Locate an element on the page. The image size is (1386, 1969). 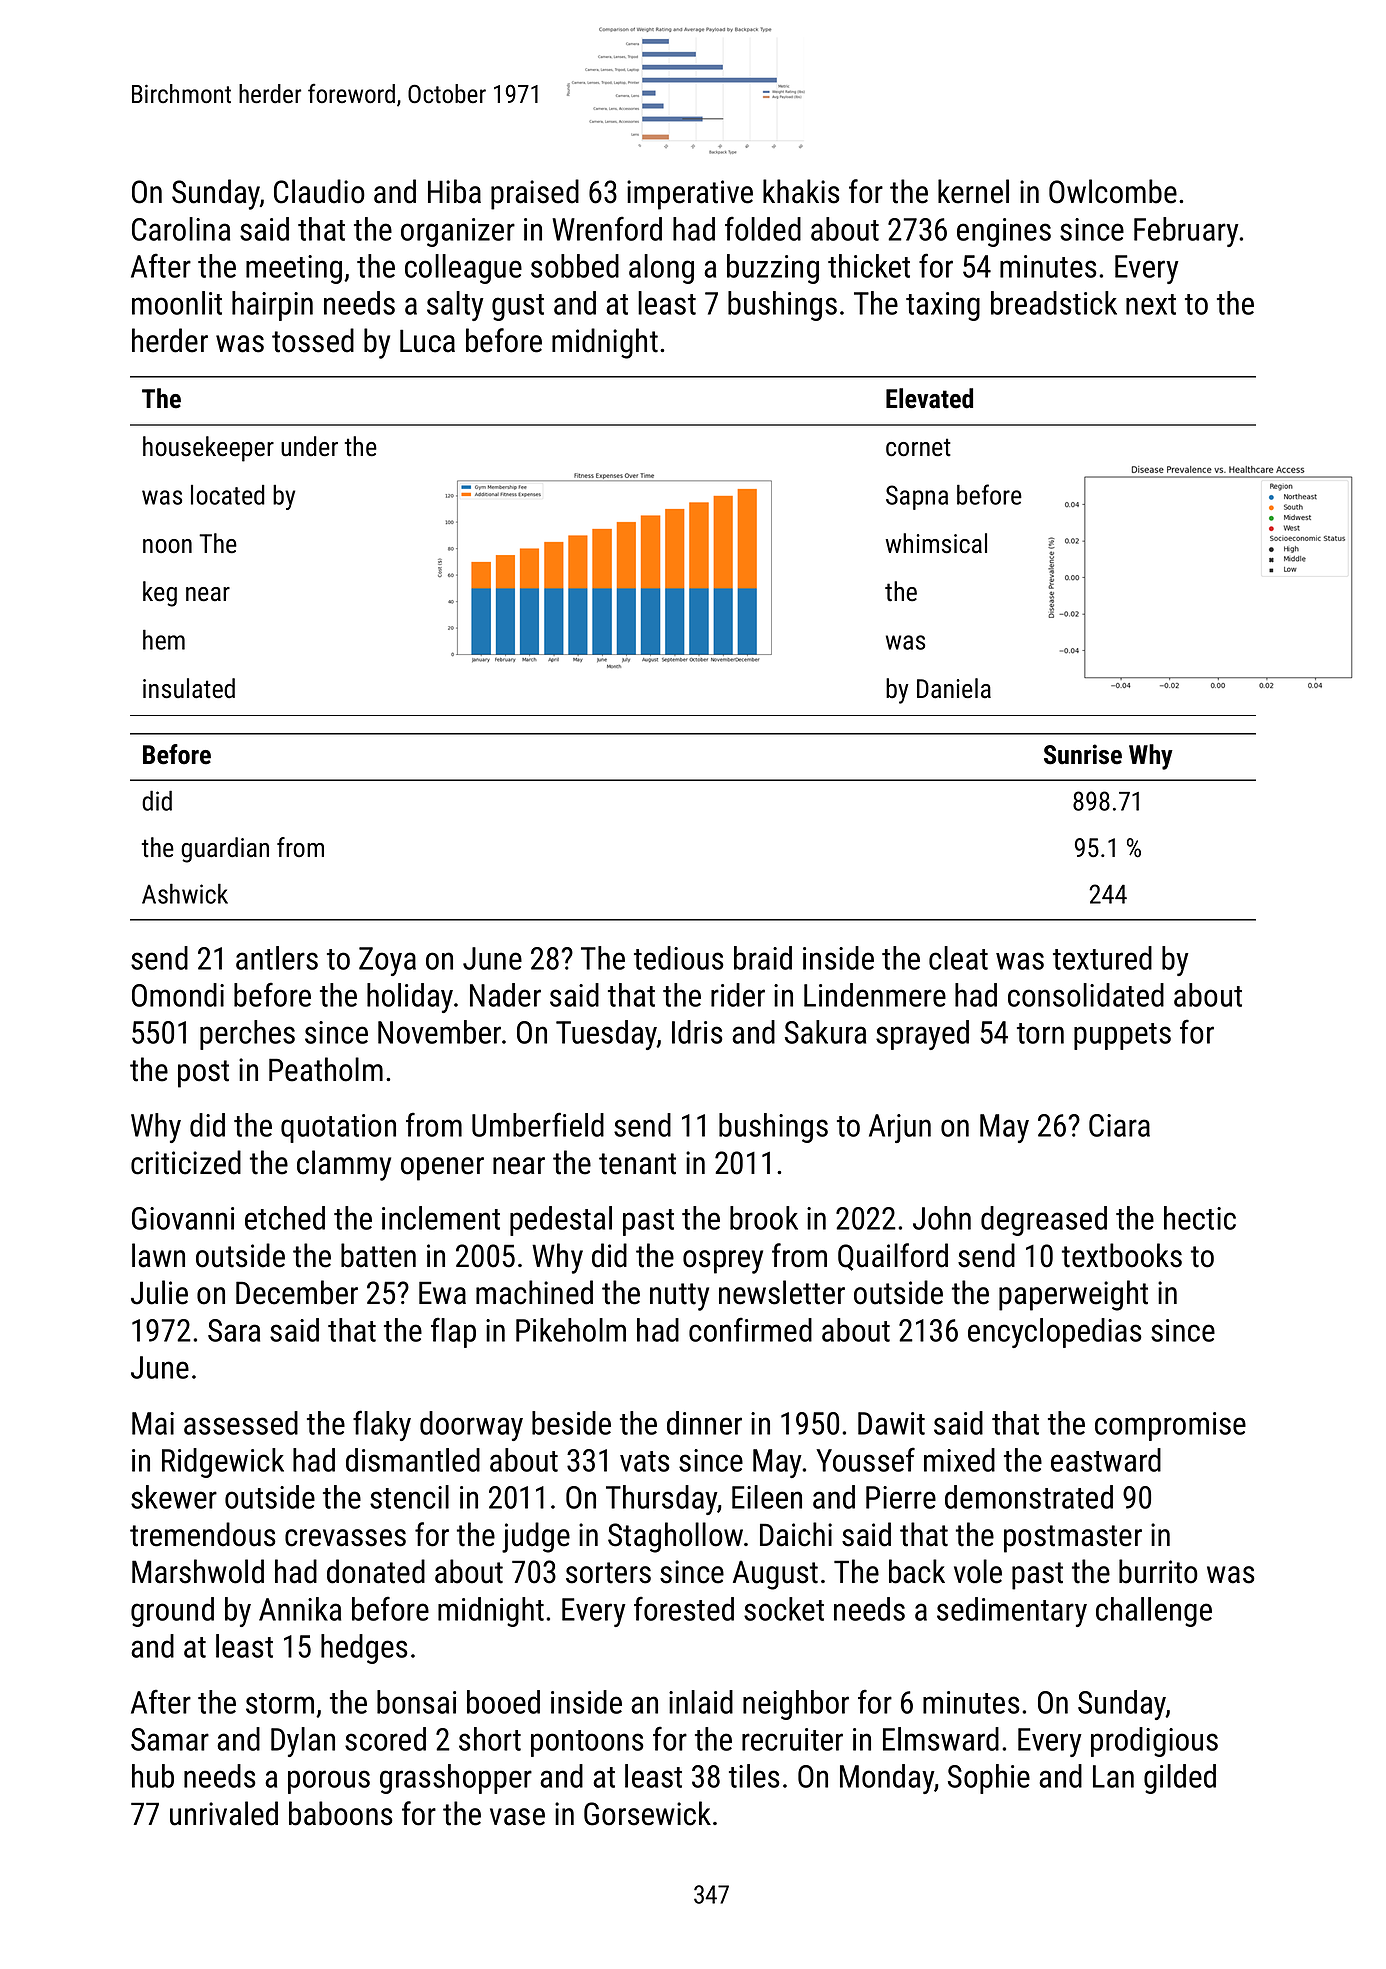
prodigious is located at coordinates (1154, 1742).
